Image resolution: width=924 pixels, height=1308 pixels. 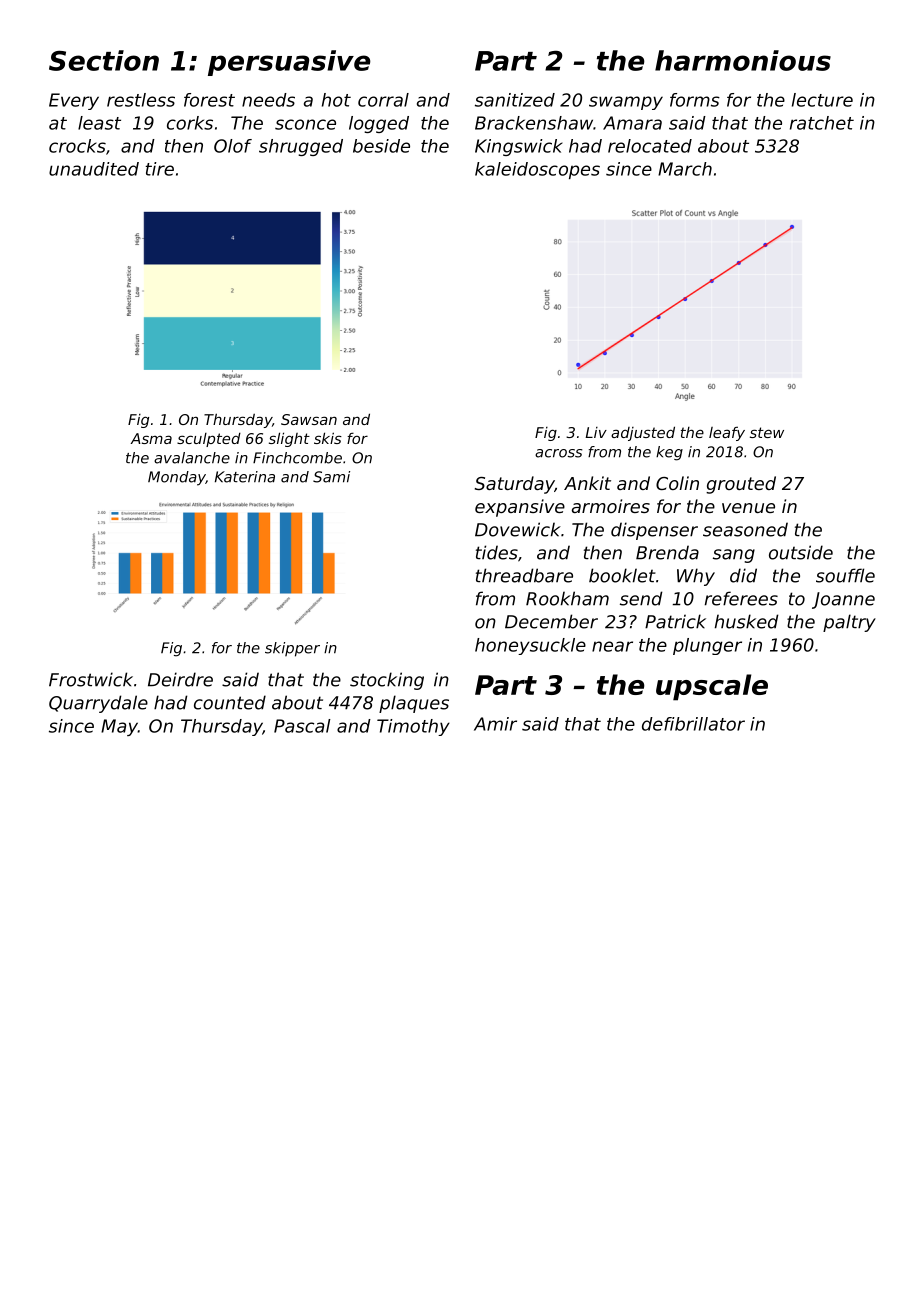 What do you see at coordinates (94, 169) in the screenshot?
I see `unaudited` at bounding box center [94, 169].
